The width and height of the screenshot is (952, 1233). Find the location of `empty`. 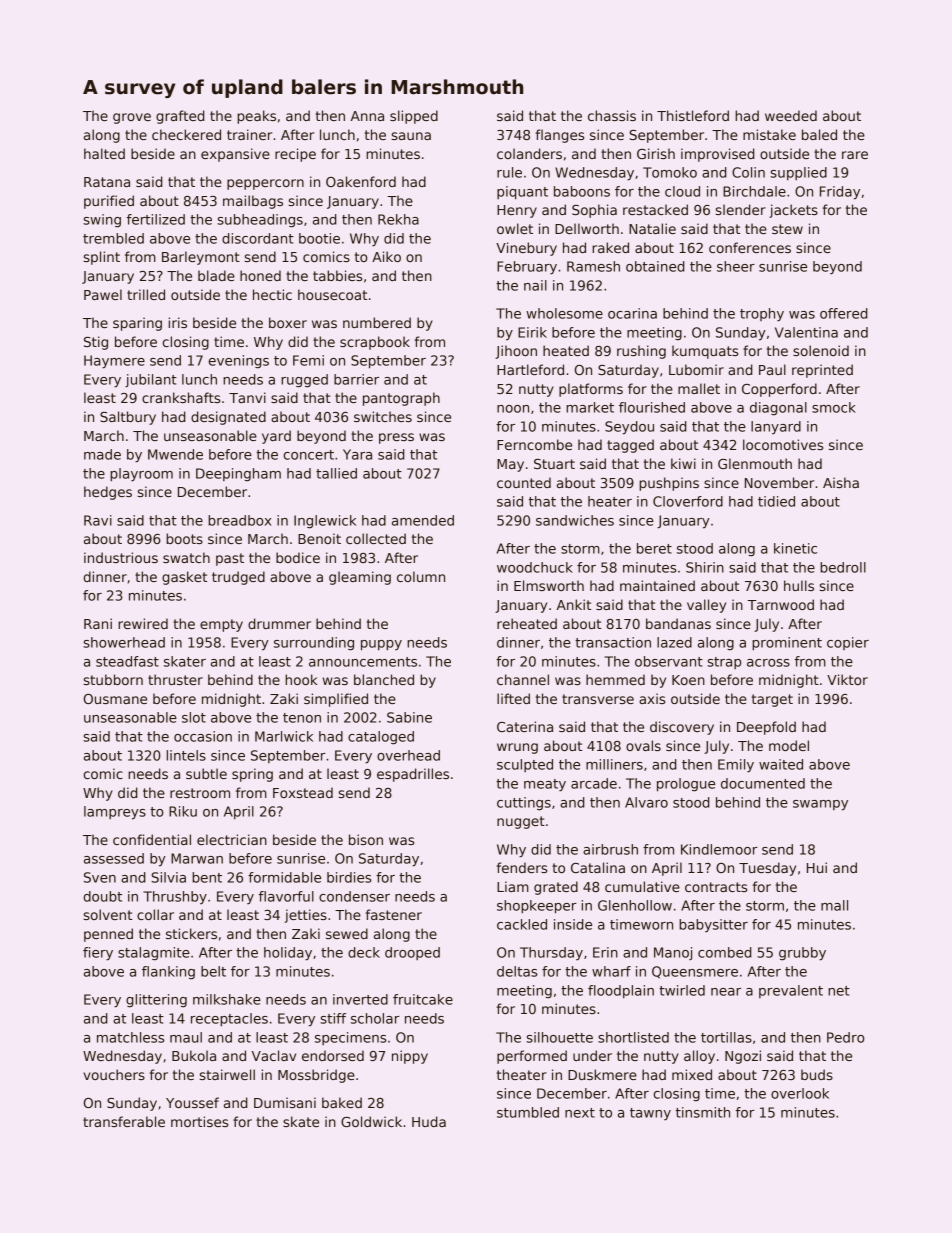

empty is located at coordinates (221, 625).
